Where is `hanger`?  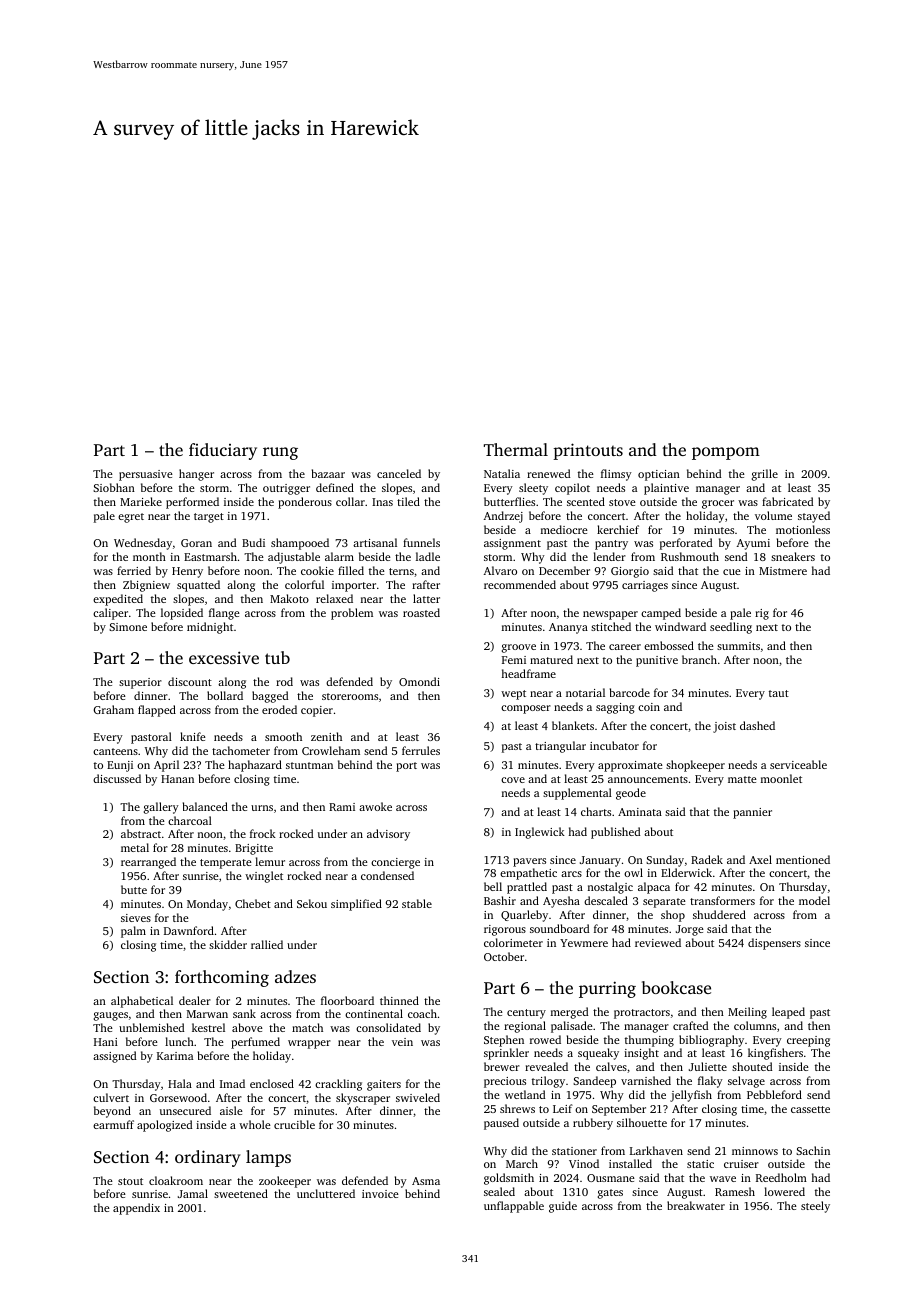
hanger is located at coordinates (196, 475).
